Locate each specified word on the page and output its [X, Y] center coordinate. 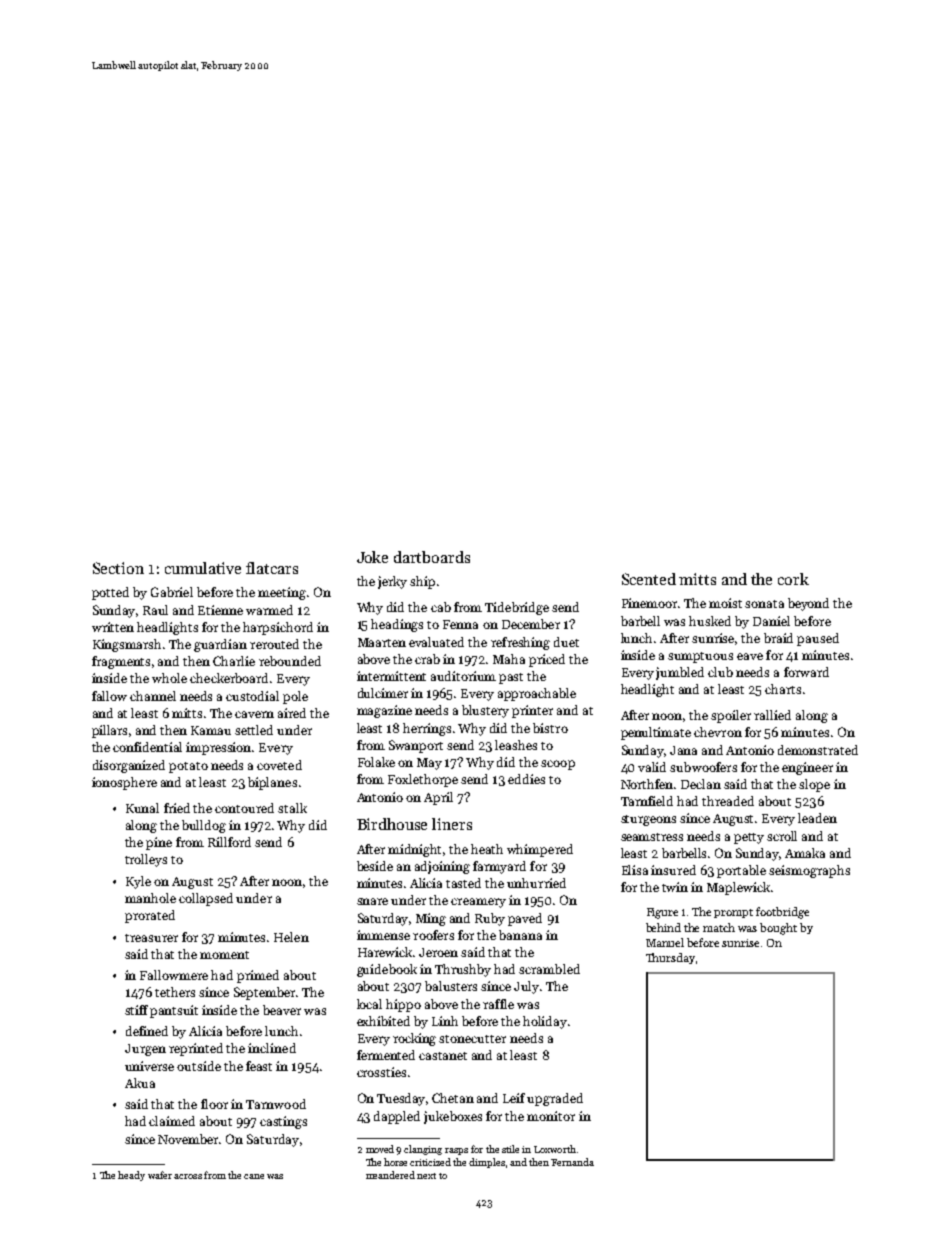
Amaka [805, 853]
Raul [155, 610]
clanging [423, 1150]
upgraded [555, 1099]
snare [372, 901]
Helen [291, 937]
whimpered [540, 850]
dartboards [432, 557]
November [189, 1139]
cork [793, 579]
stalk [292, 808]
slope [814, 785]
